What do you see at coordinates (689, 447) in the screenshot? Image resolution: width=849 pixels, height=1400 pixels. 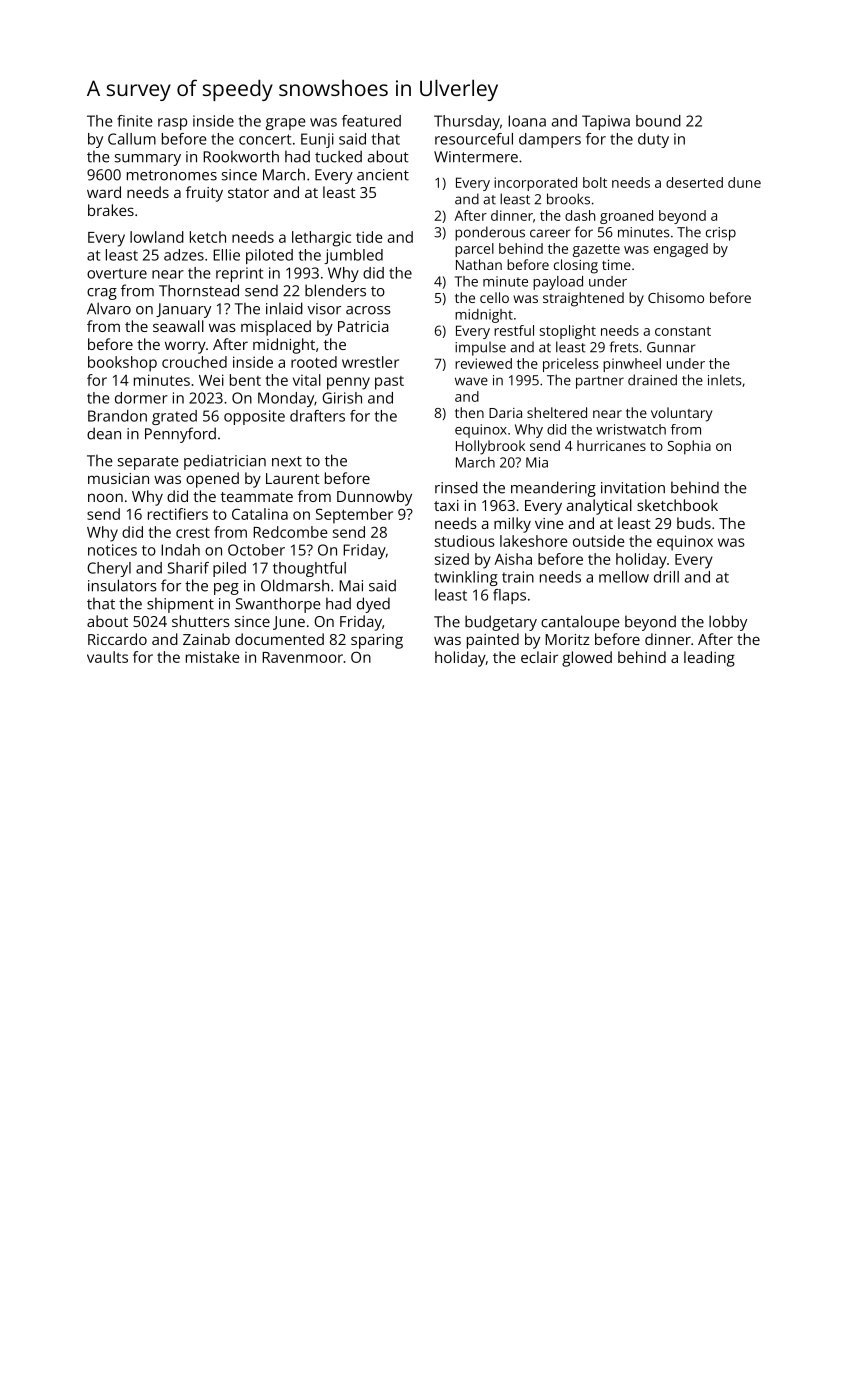 I see `Sophia` at bounding box center [689, 447].
